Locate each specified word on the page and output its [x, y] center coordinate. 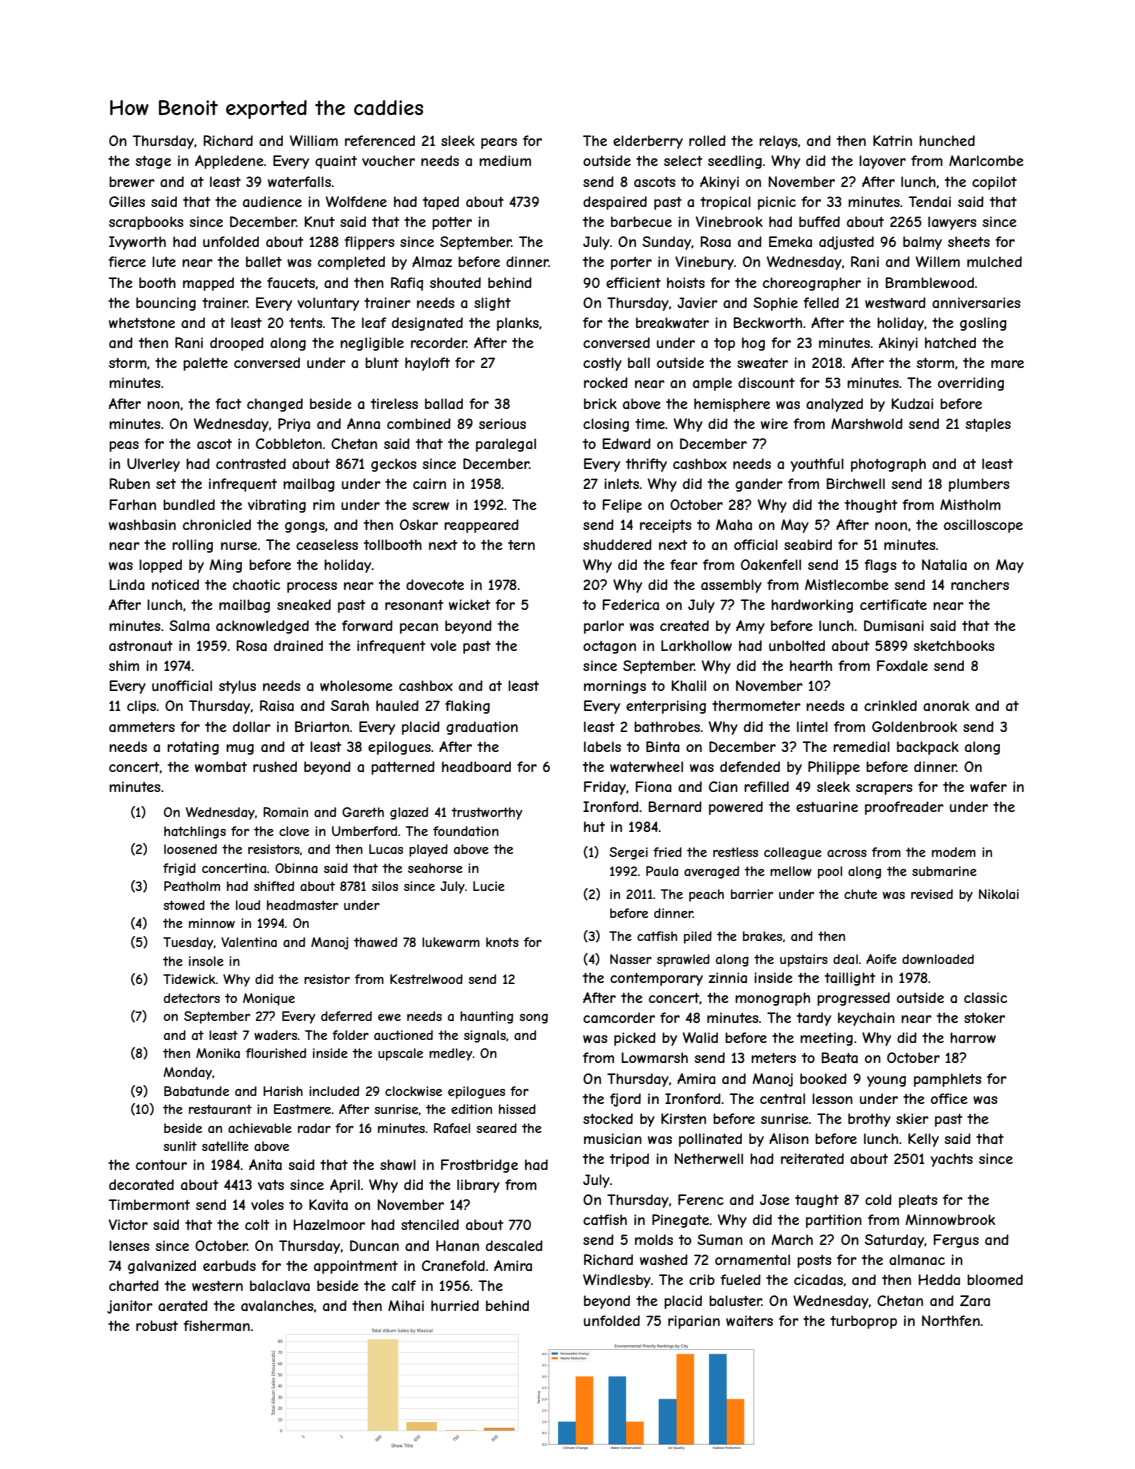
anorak [946, 705]
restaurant [220, 1109]
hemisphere [732, 405]
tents [306, 323]
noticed [175, 584]
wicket [469, 604]
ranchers [980, 584]
